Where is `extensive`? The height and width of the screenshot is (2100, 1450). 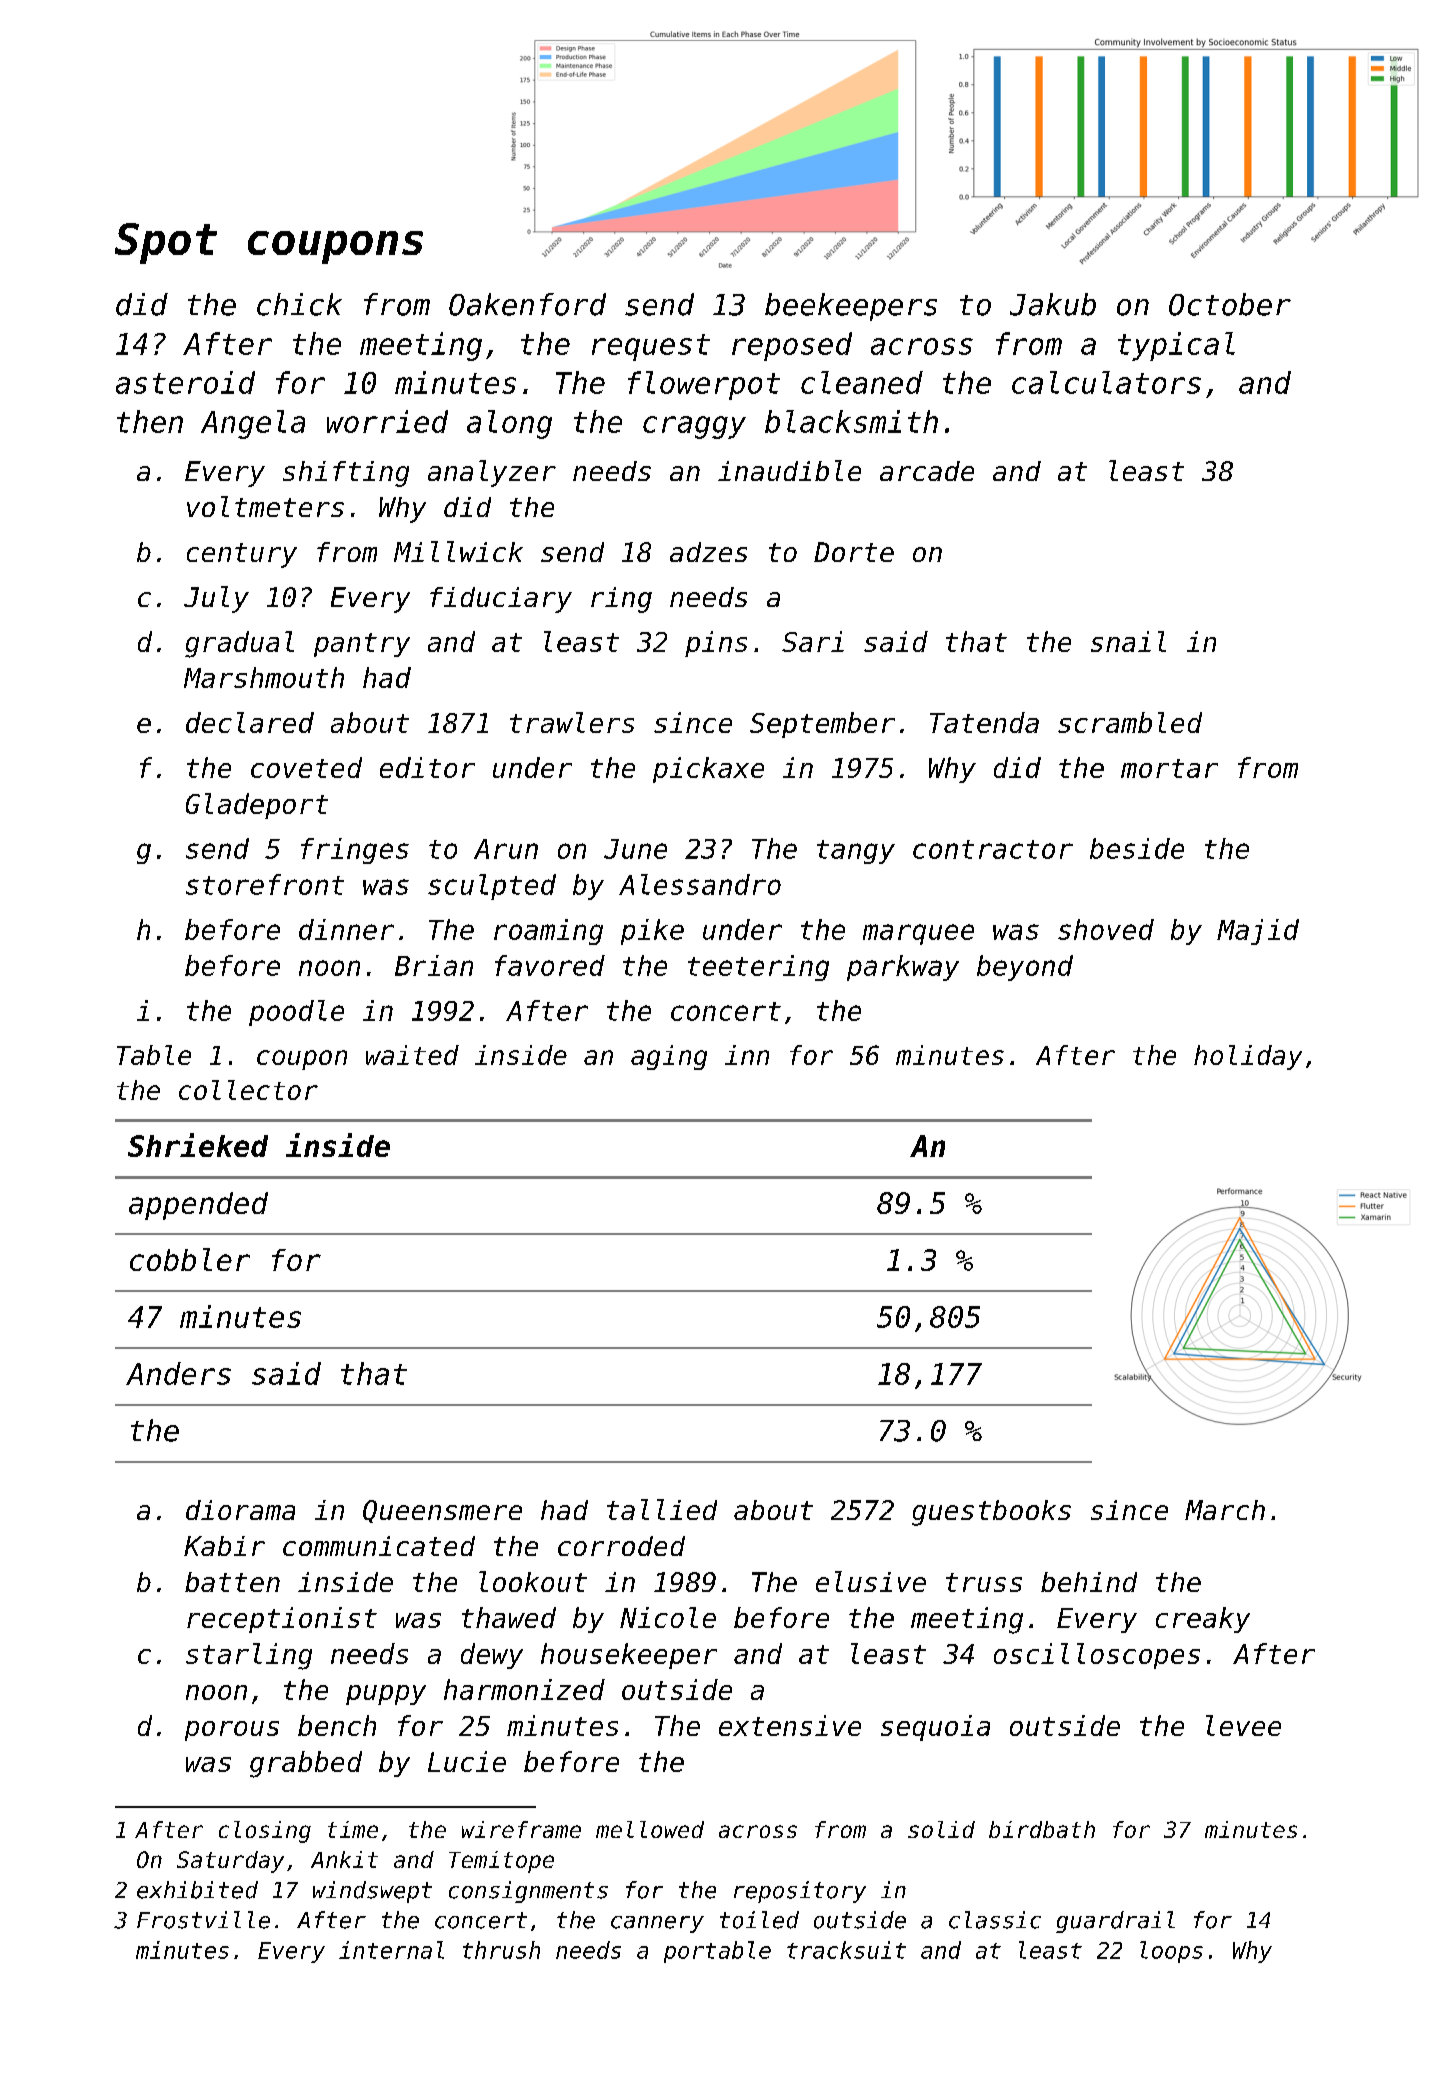 extensive is located at coordinates (790, 1725).
